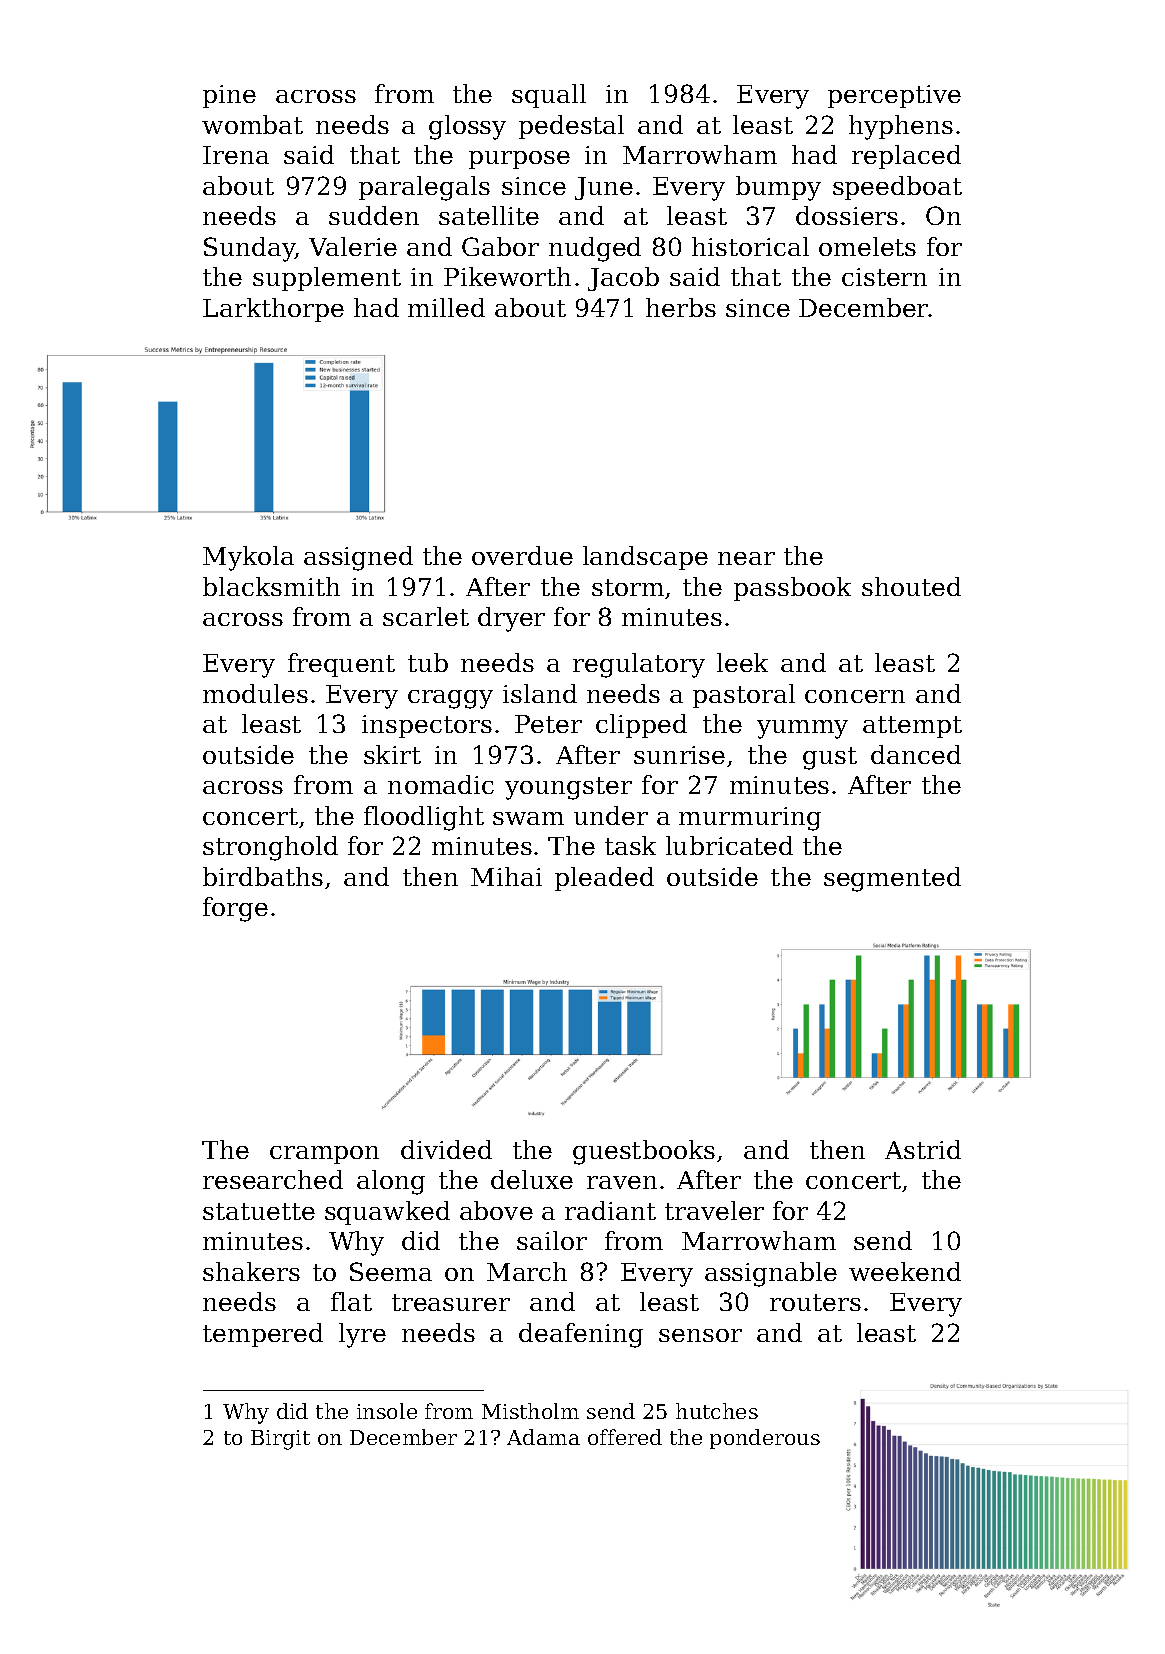 The width and height of the image is (1165, 1654). What do you see at coordinates (571, 127) in the image?
I see `pedestal` at bounding box center [571, 127].
